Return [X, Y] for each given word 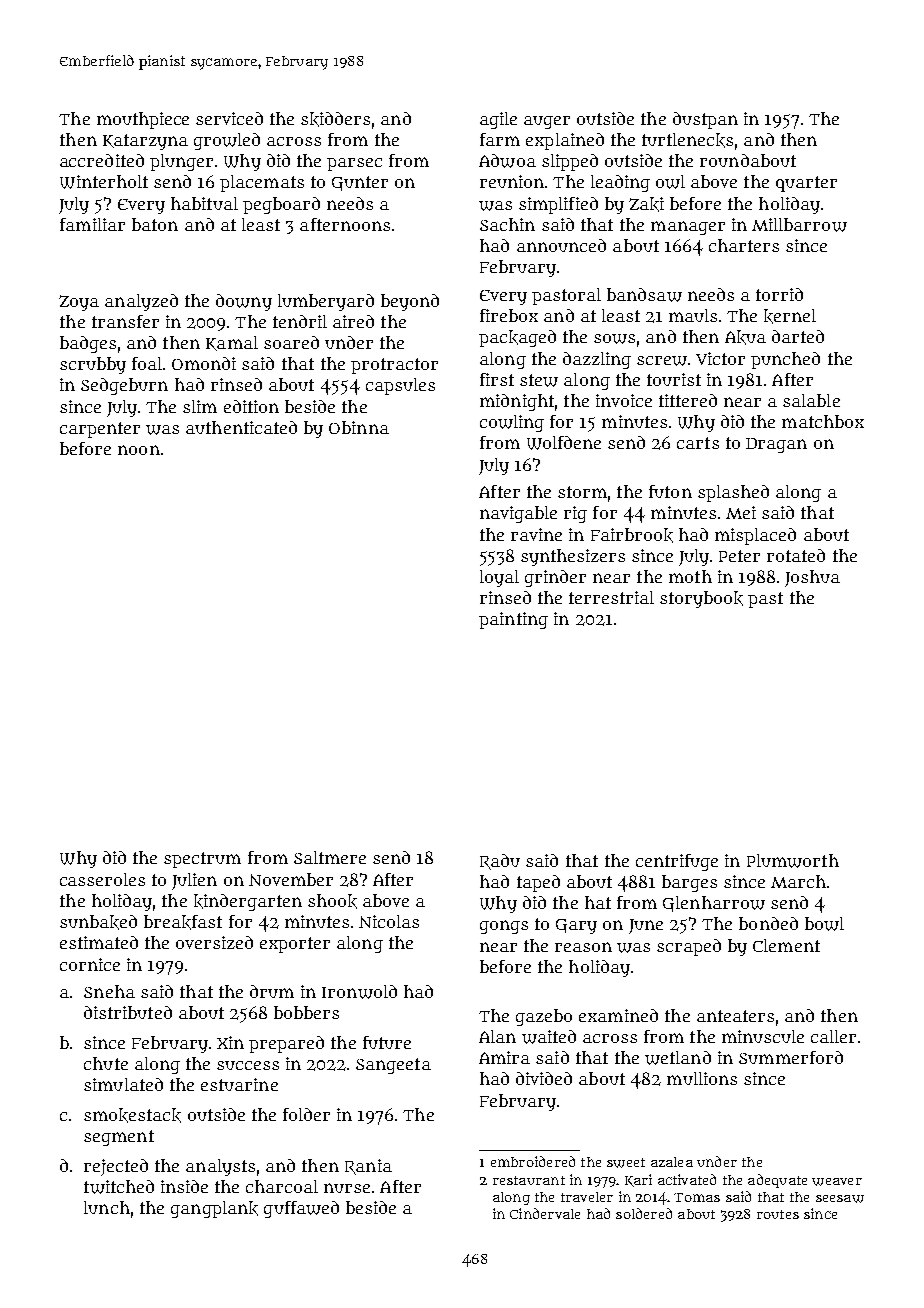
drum [272, 991]
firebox [509, 315]
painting [513, 620]
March [798, 881]
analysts [220, 1167]
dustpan [705, 120]
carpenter [100, 430]
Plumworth [793, 861]
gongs [504, 927]
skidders [335, 119]
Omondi [204, 363]
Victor [720, 358]
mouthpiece [143, 120]
